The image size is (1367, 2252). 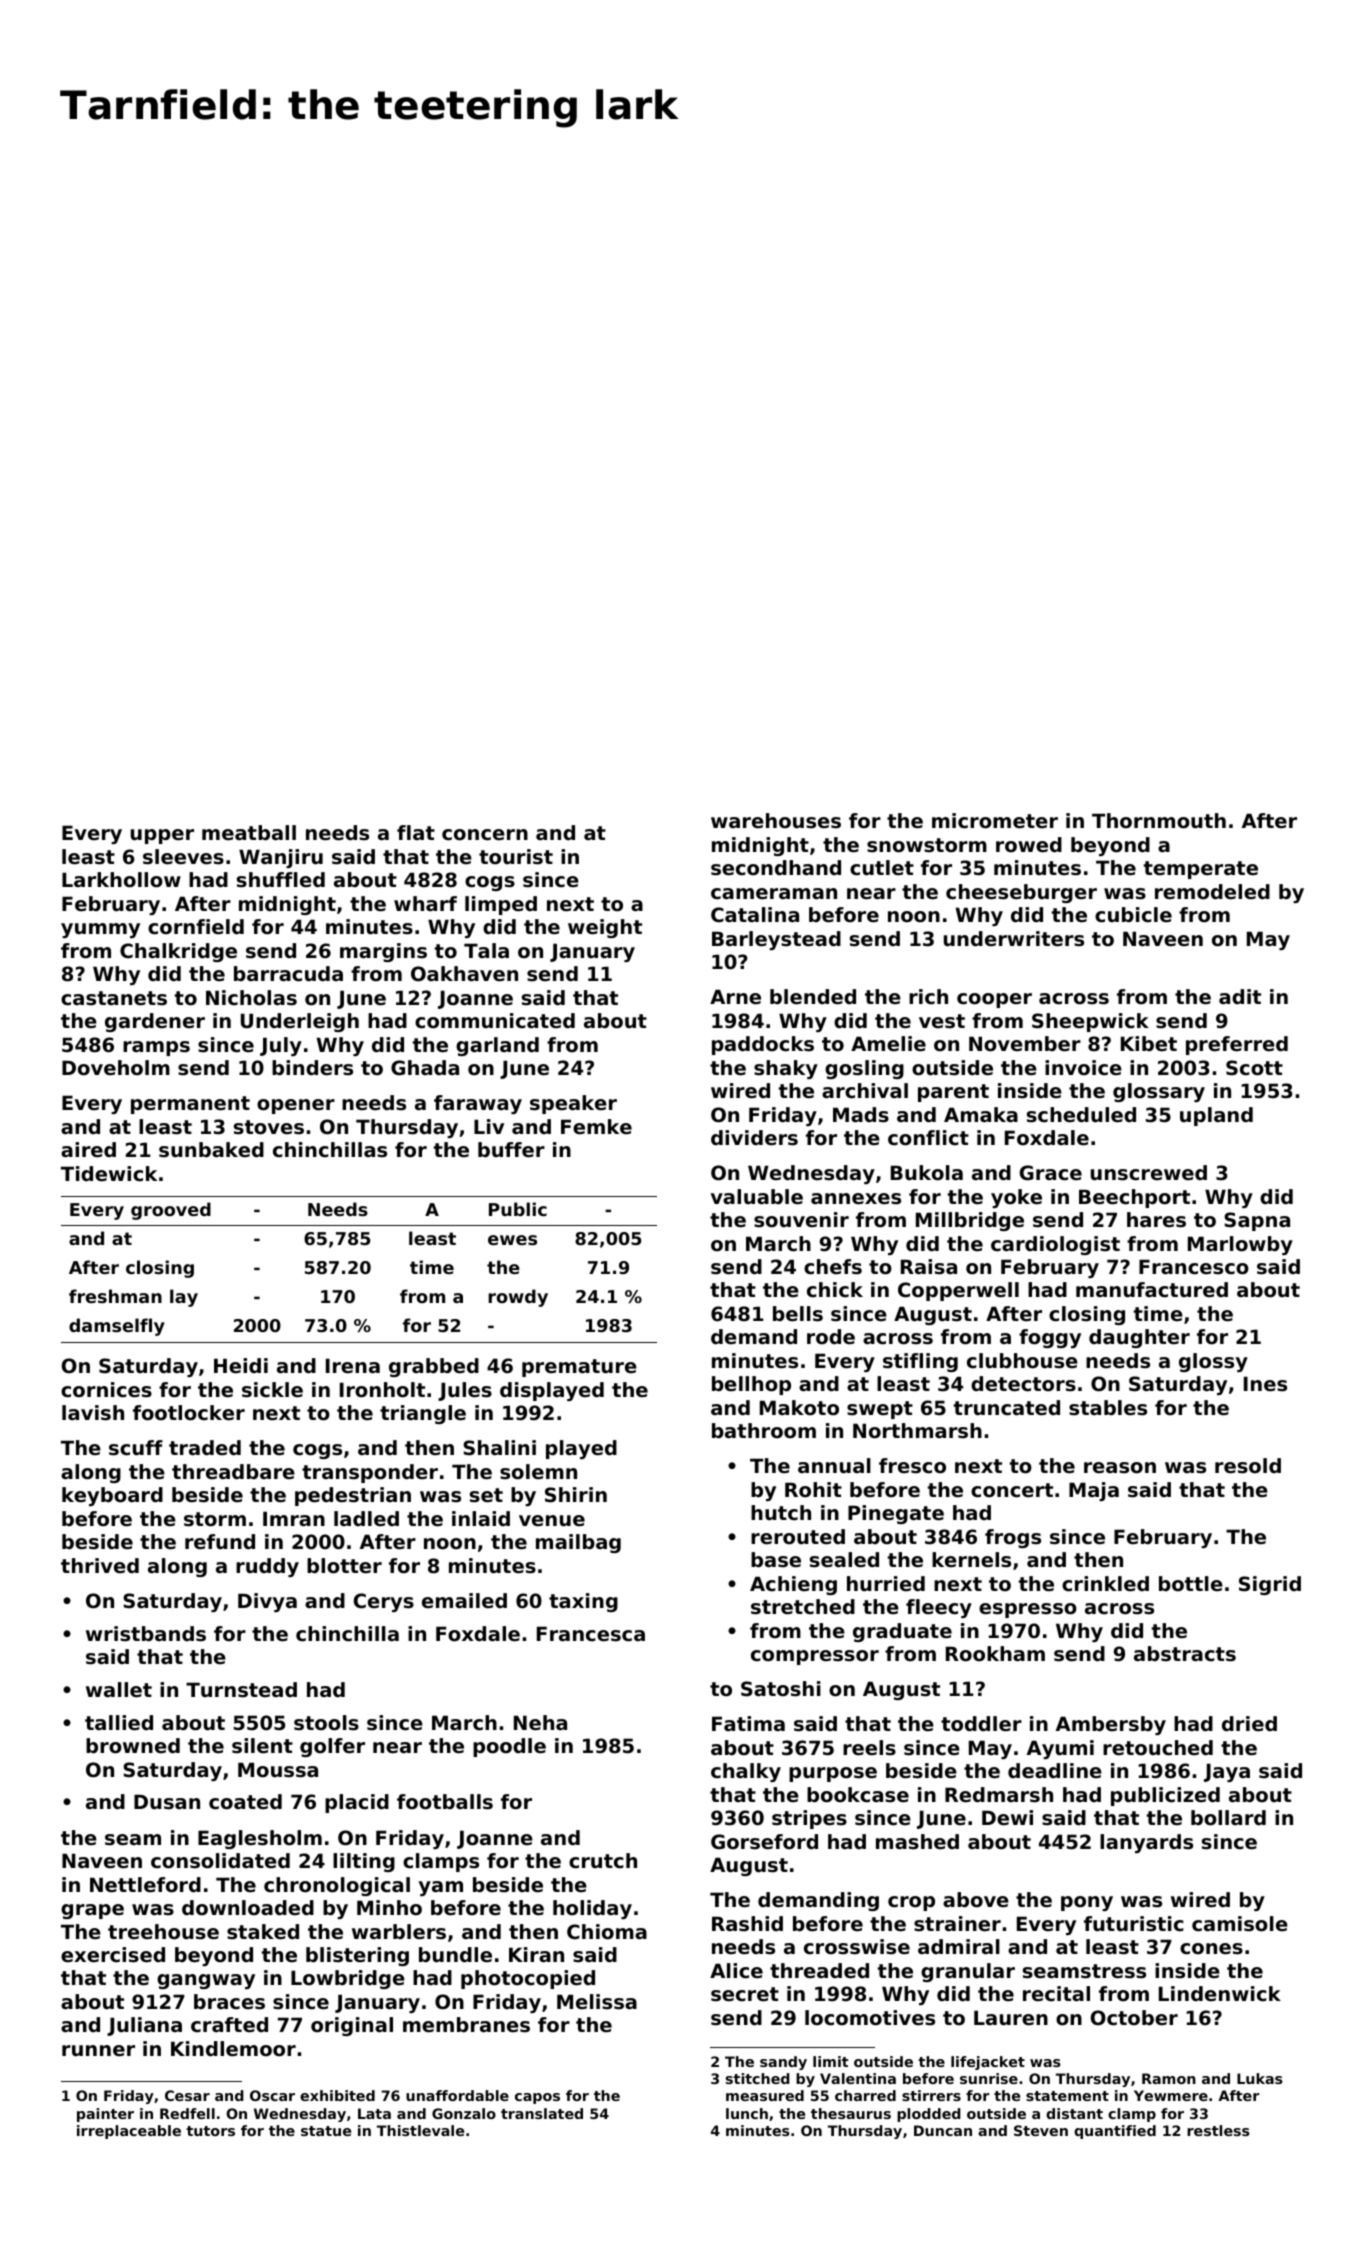 What do you see at coordinates (196, 927) in the document?
I see `cornfield` at bounding box center [196, 927].
